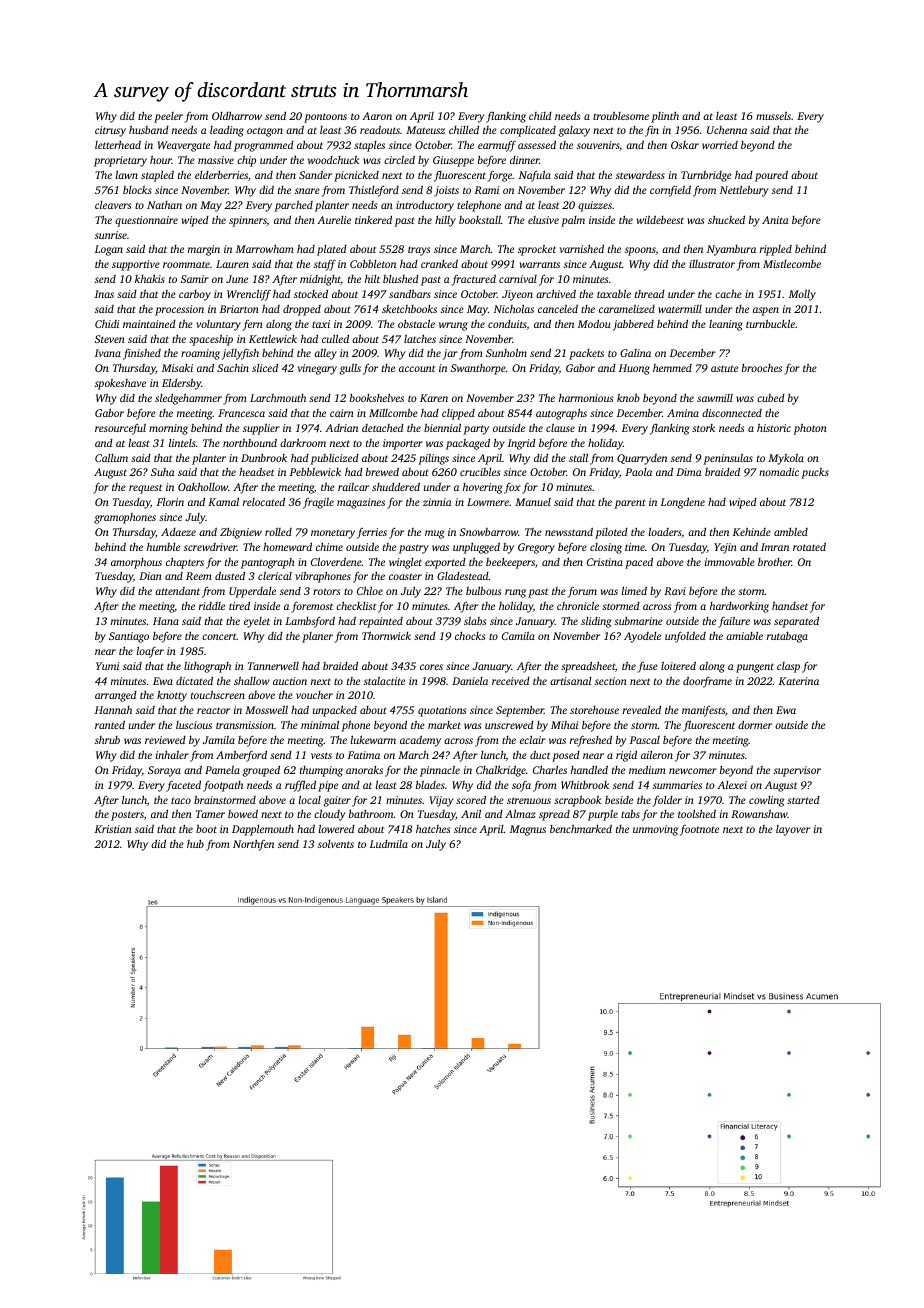 Image resolution: width=924 pixels, height=1308 pixels. Describe the element at coordinates (177, 591) in the page. I see `attendant` at that location.
